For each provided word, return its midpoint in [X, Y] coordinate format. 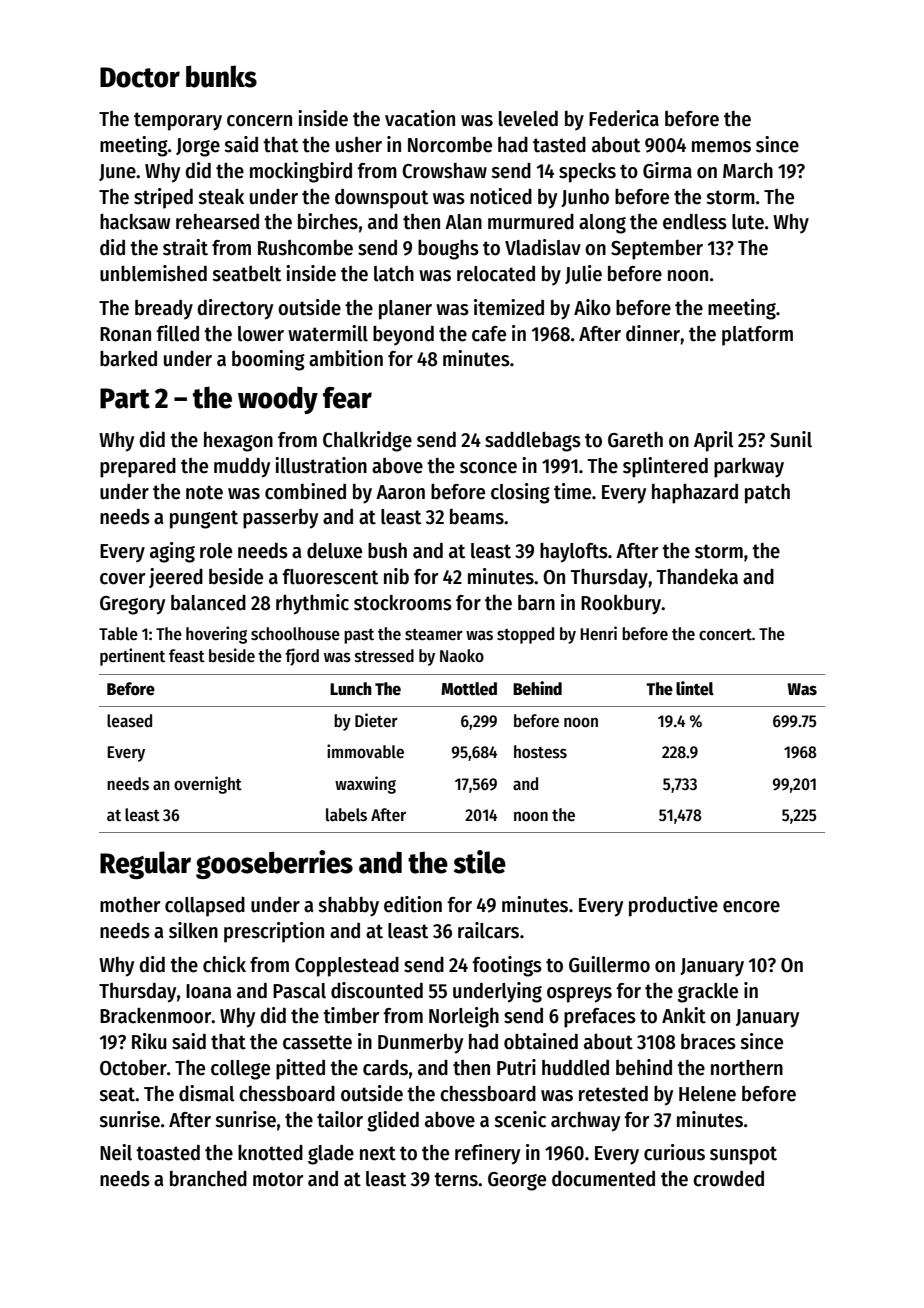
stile [480, 862]
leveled [528, 119]
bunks [221, 76]
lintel [695, 688]
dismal [207, 1093]
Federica [624, 118]
